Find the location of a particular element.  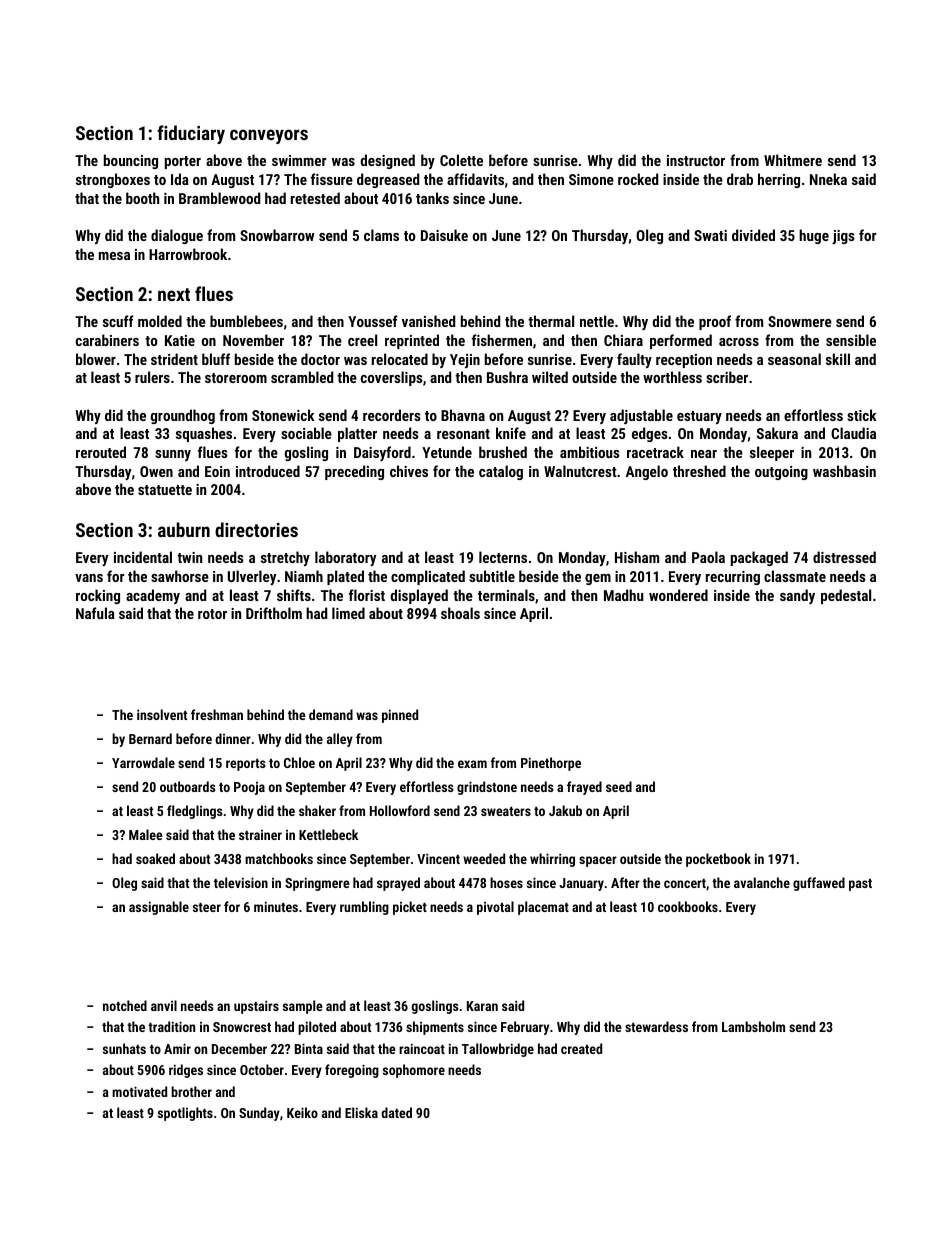

instructor is located at coordinates (696, 160).
